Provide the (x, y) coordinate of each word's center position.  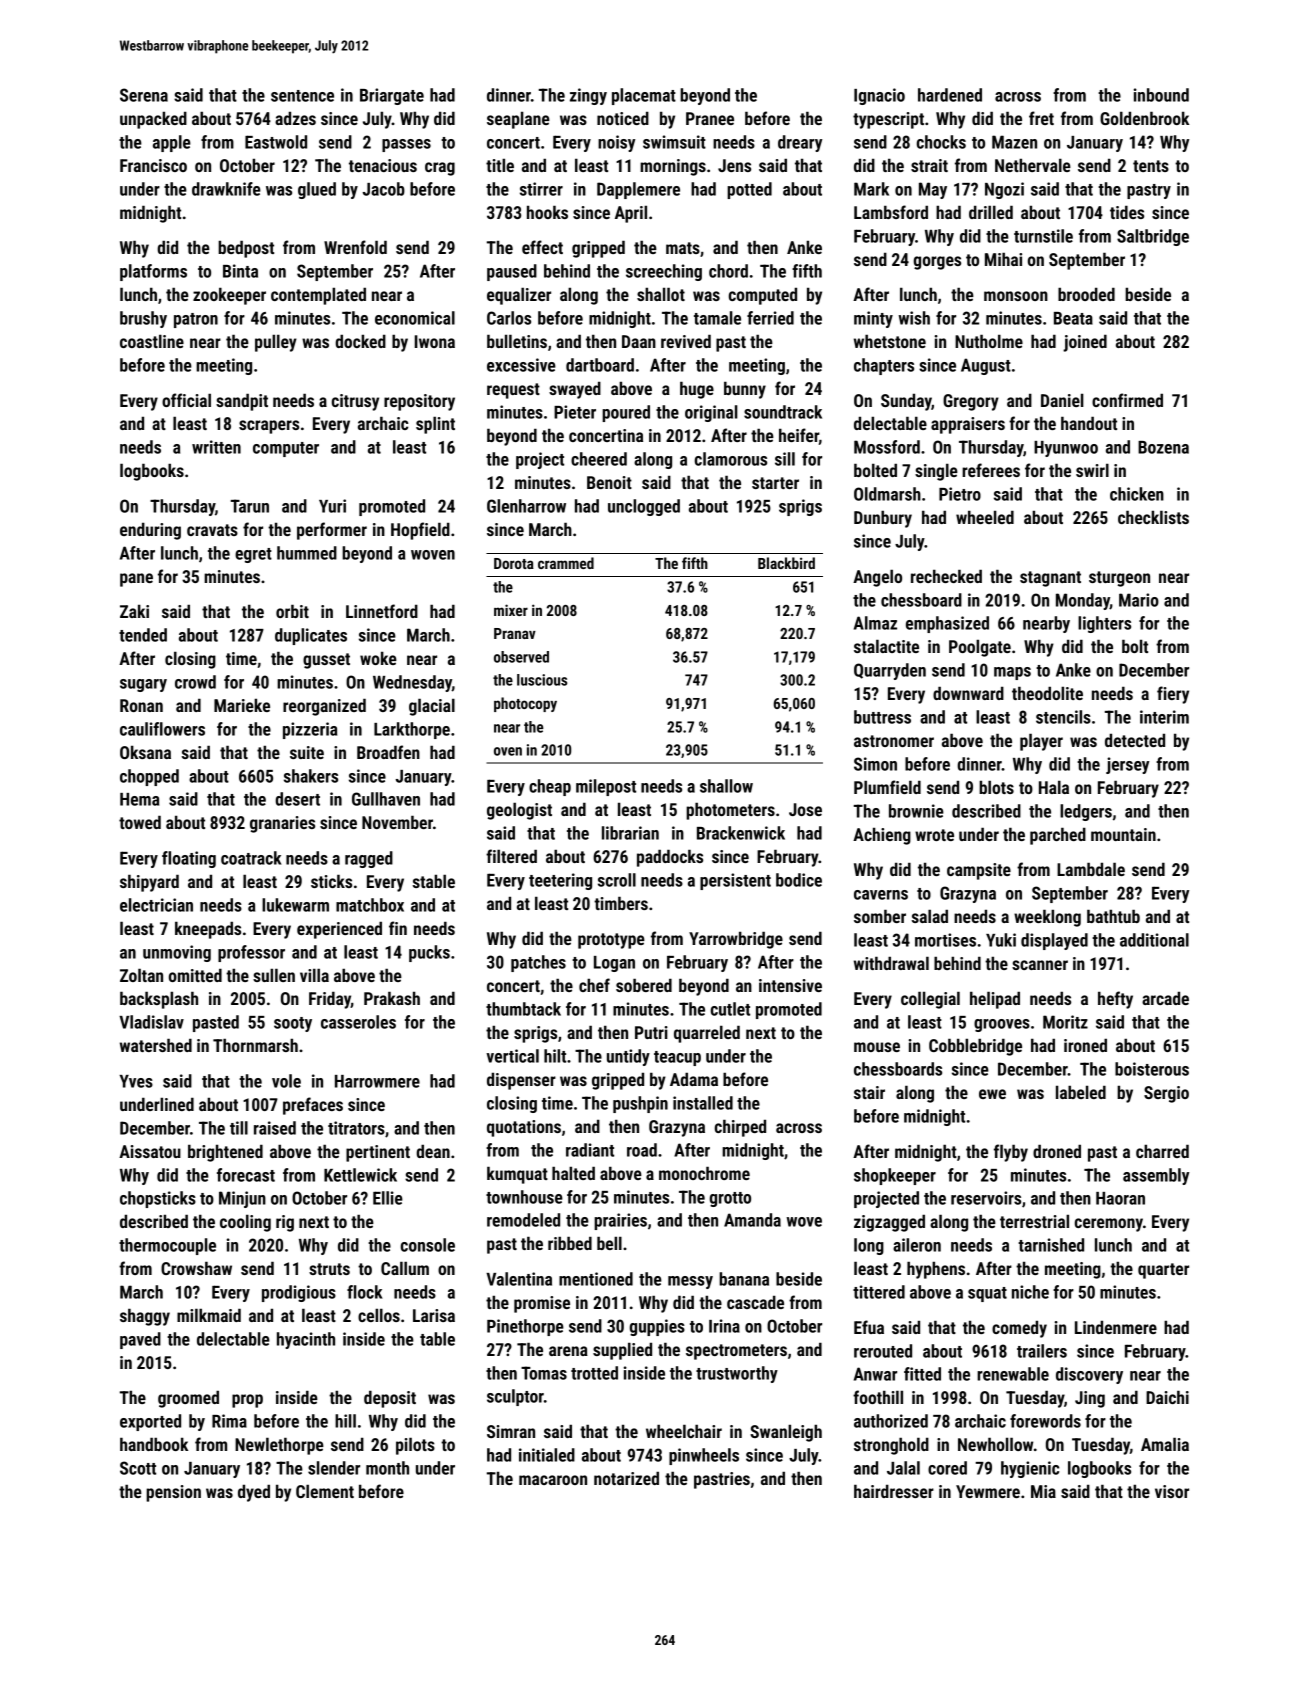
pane (136, 580)
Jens (734, 165)
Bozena (1163, 447)
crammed (566, 563)
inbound (1161, 95)
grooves (1002, 1025)
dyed (254, 1493)
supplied (622, 1351)
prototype (611, 941)
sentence (302, 96)
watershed (156, 1045)
